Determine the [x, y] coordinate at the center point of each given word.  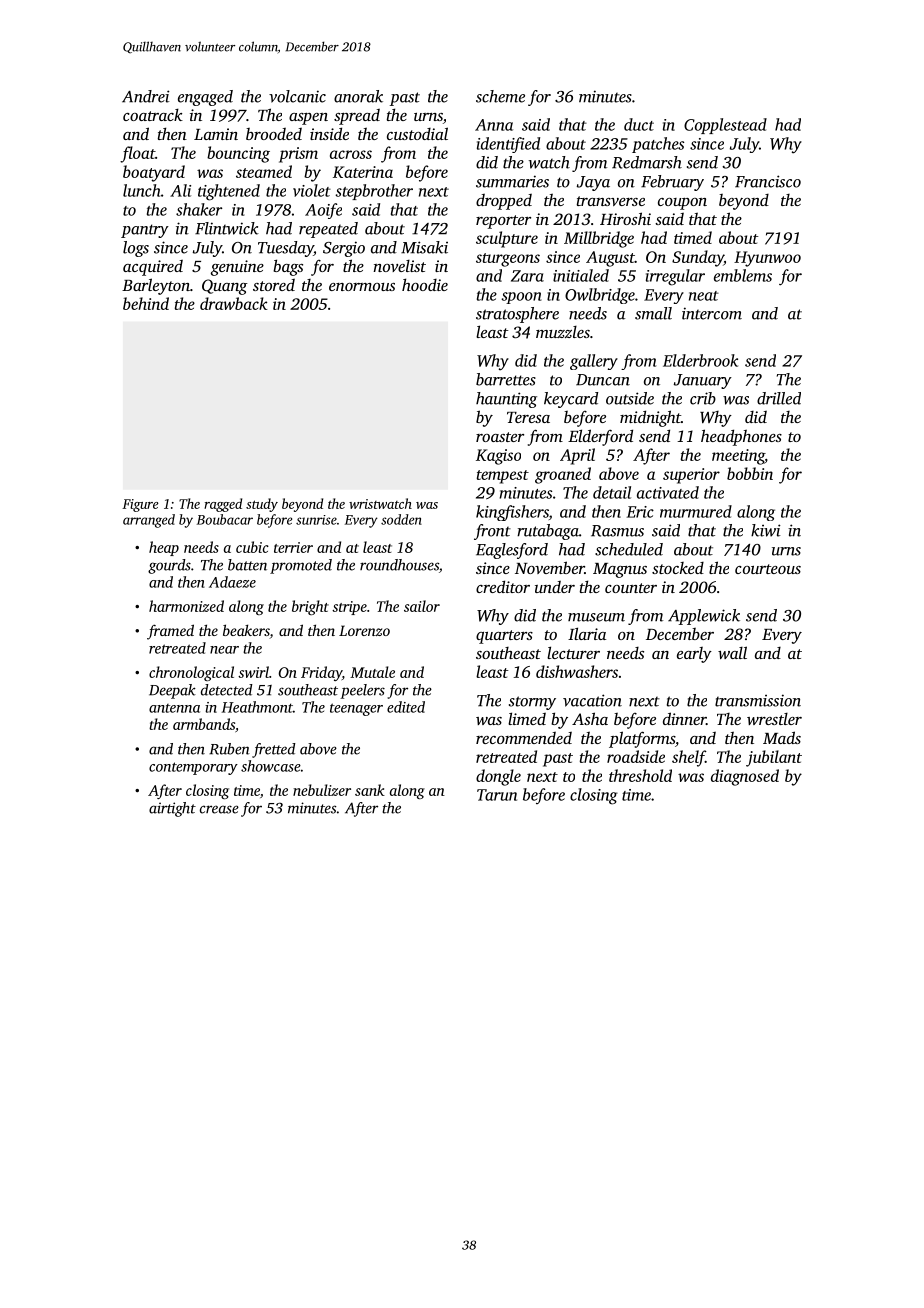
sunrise [316, 520]
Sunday [698, 258]
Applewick [704, 617]
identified [508, 145]
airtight [172, 809]
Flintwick [227, 228]
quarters [504, 637]
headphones [741, 437]
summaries [512, 181]
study [262, 505]
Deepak [172, 691]
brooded [274, 134]
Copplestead [725, 126]
